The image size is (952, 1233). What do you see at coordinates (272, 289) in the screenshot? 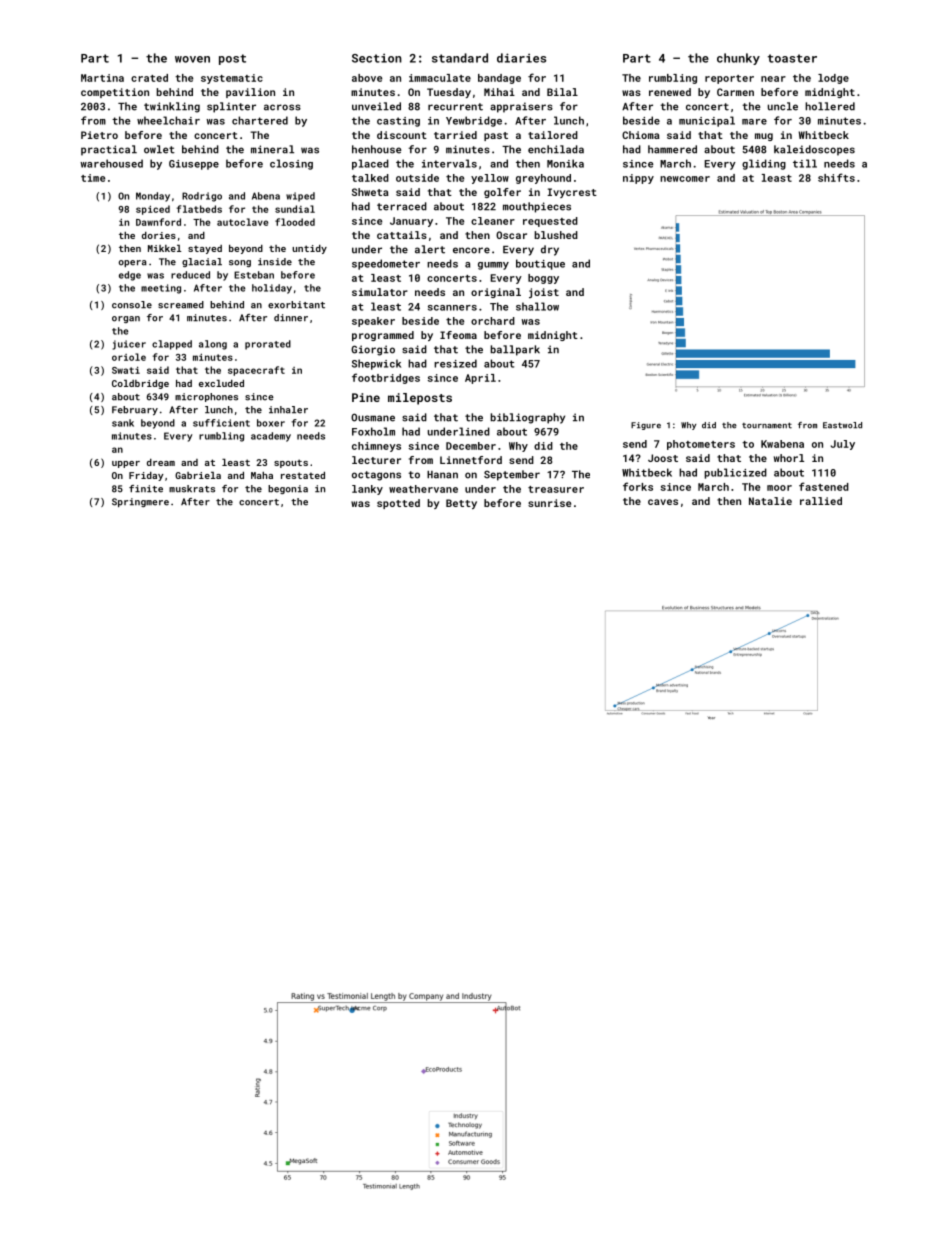
I see `holiday` at bounding box center [272, 289].
